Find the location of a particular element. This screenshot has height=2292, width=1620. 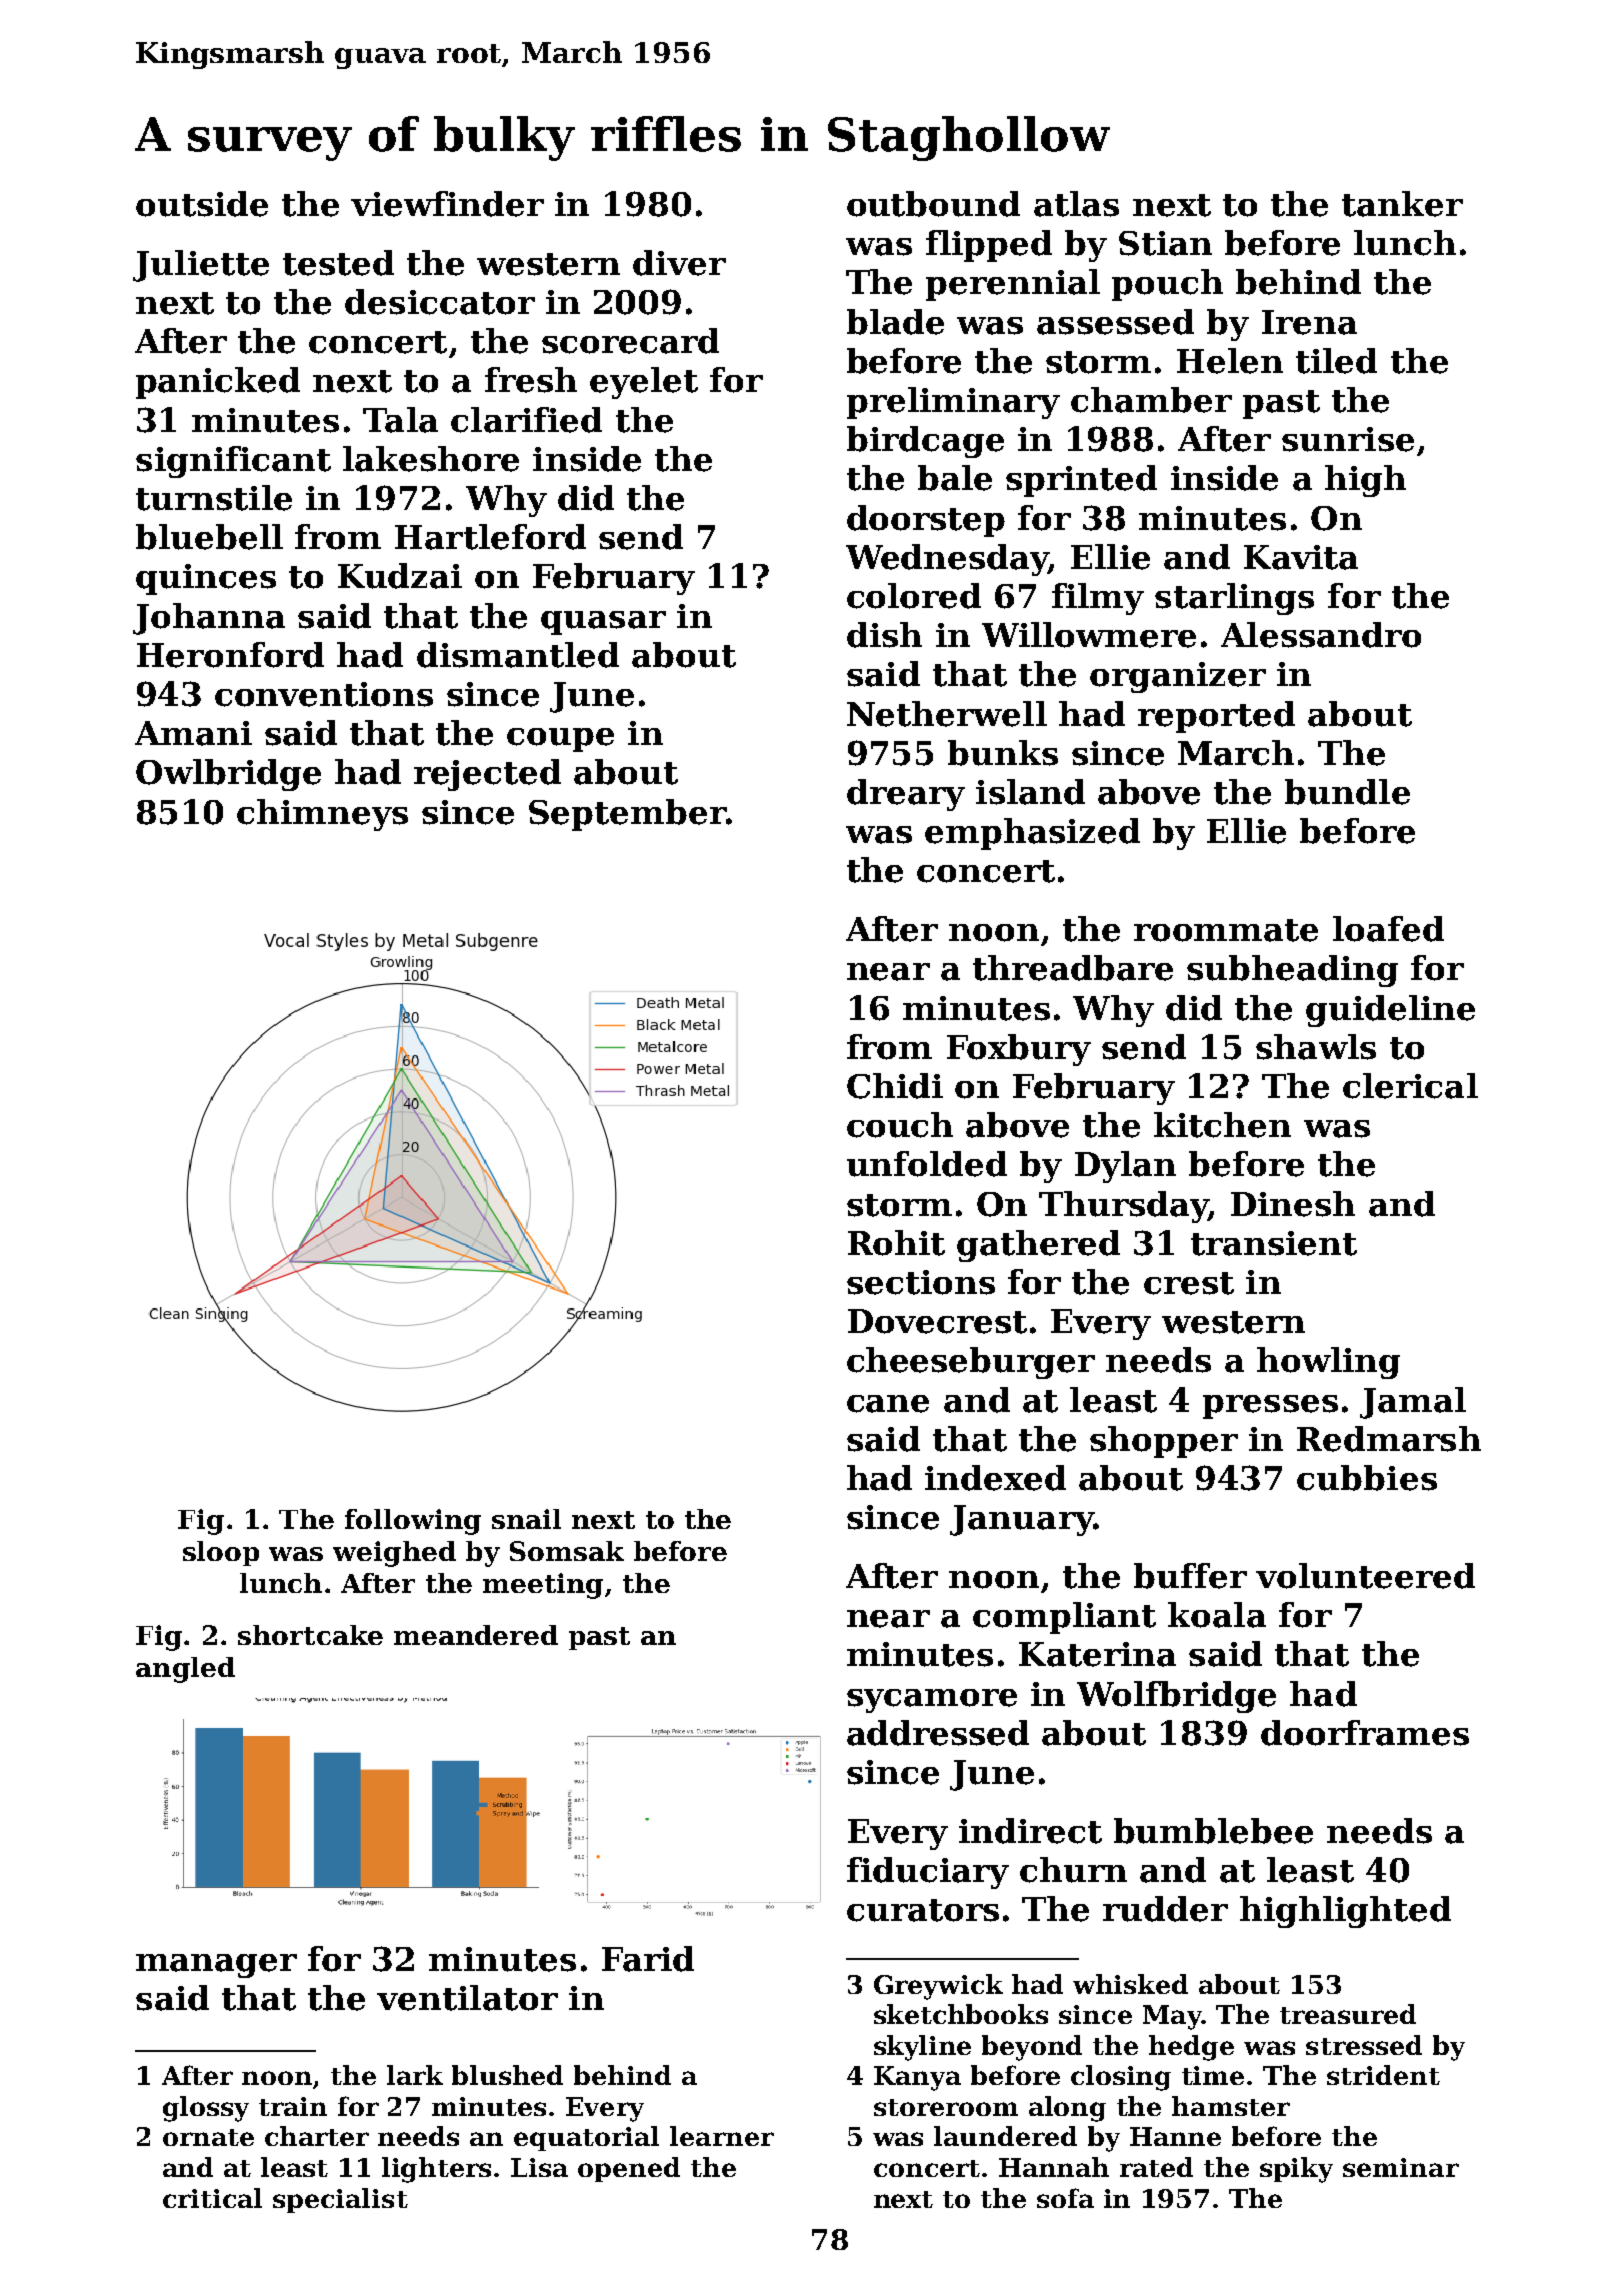

pouch is located at coordinates (1167, 285).
